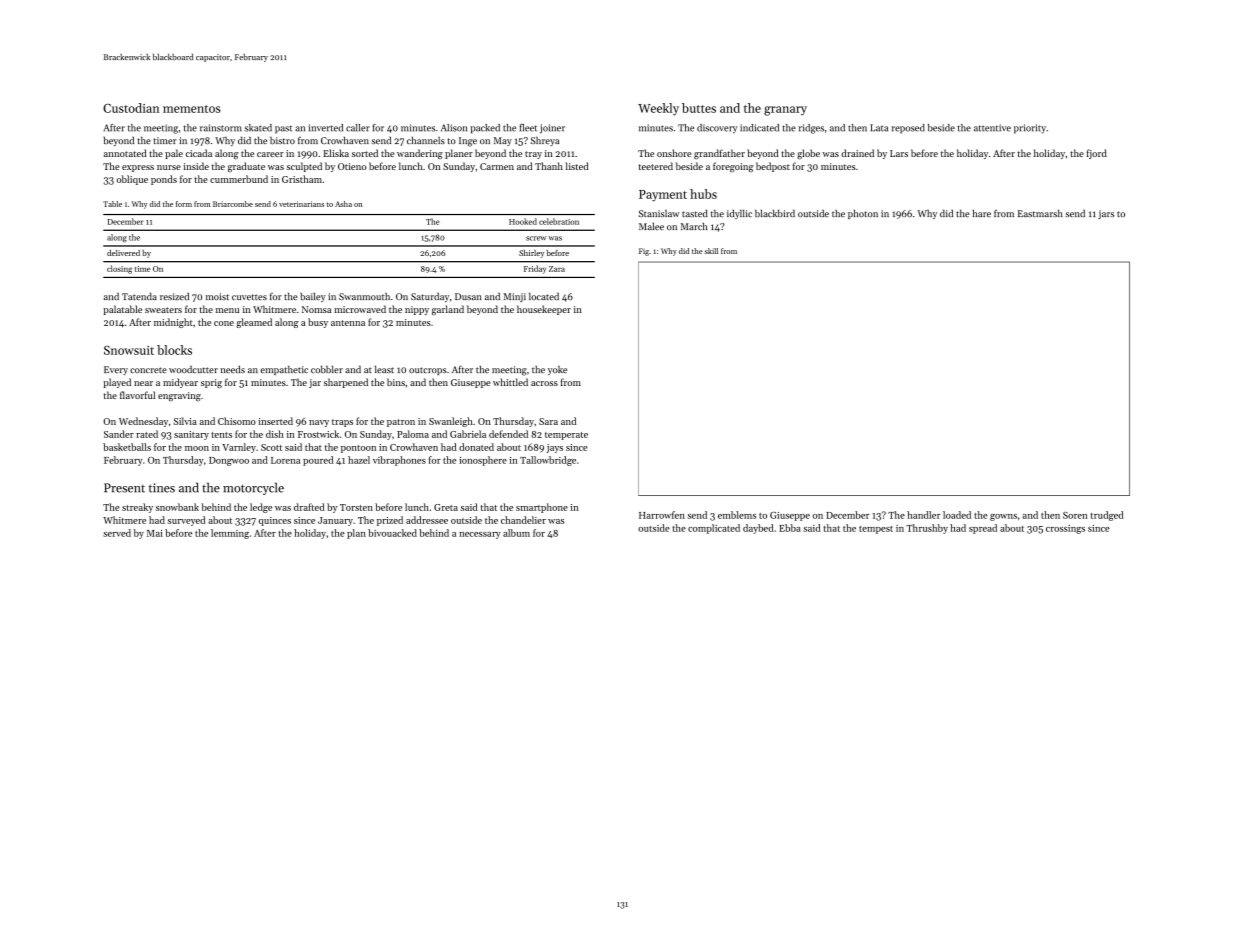 The image size is (1233, 952). I want to click on yoke, so click(557, 370).
